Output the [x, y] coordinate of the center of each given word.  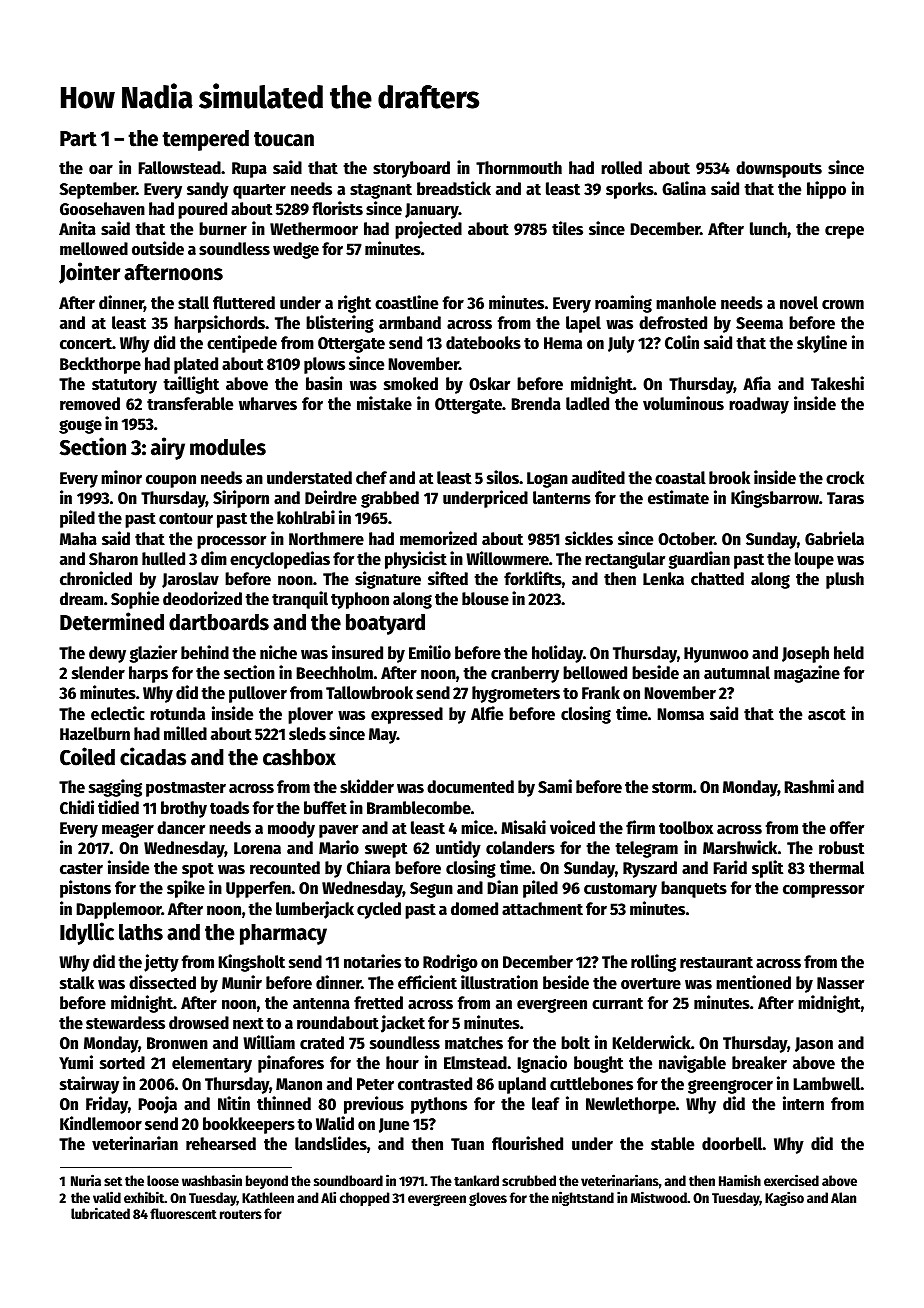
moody [291, 829]
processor [231, 542]
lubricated [100, 1213]
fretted [378, 1003]
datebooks [483, 343]
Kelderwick [651, 1042]
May [383, 736]
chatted [717, 579]
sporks [630, 190]
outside [158, 248]
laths [141, 932]
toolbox [686, 828]
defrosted [673, 323]
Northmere [326, 539]
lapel [583, 324]
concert [86, 344]
